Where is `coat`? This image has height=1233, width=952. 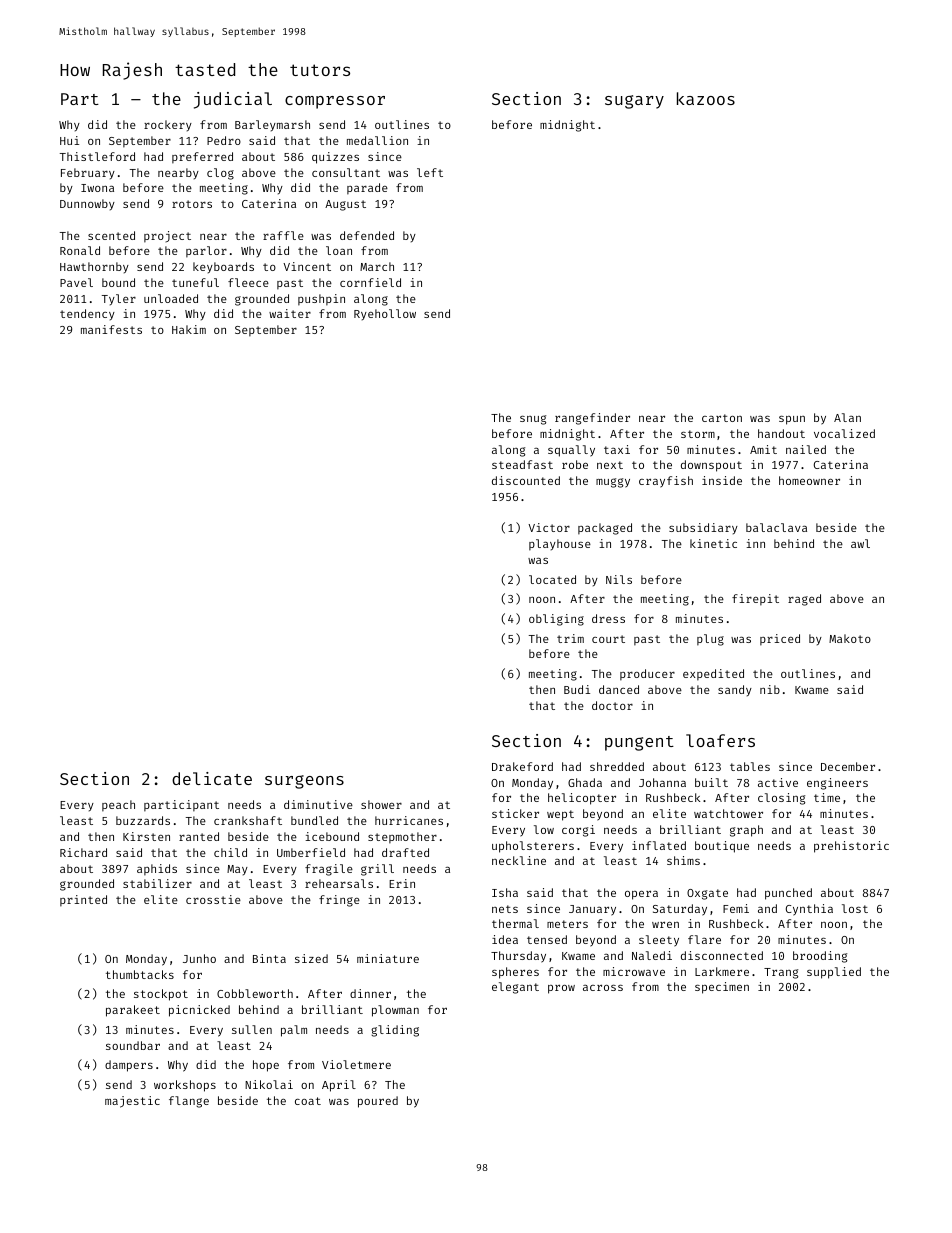
coat is located at coordinates (308, 1101).
